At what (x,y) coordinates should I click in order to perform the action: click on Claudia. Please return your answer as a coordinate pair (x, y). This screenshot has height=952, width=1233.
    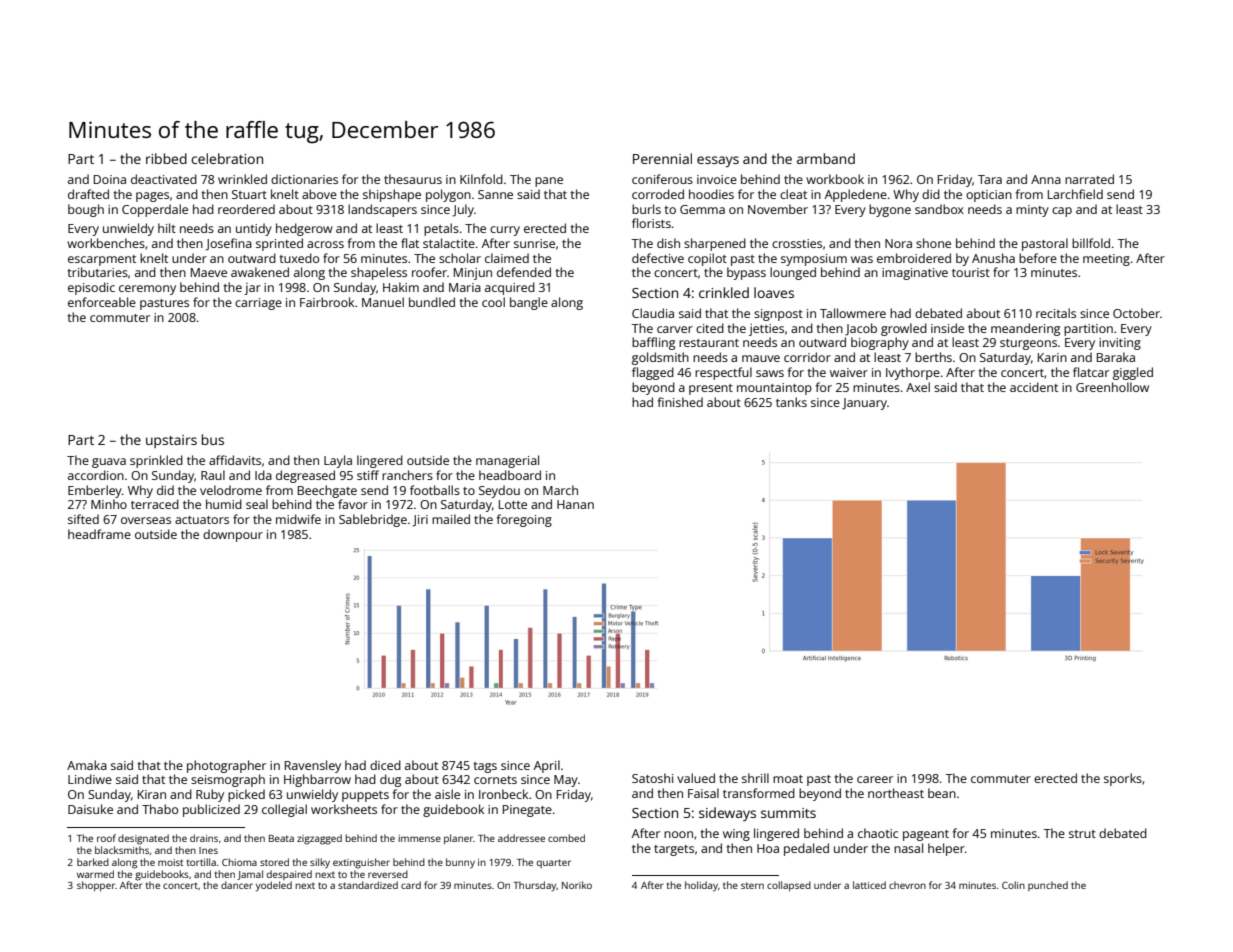
    Looking at the image, I should click on (653, 313).
